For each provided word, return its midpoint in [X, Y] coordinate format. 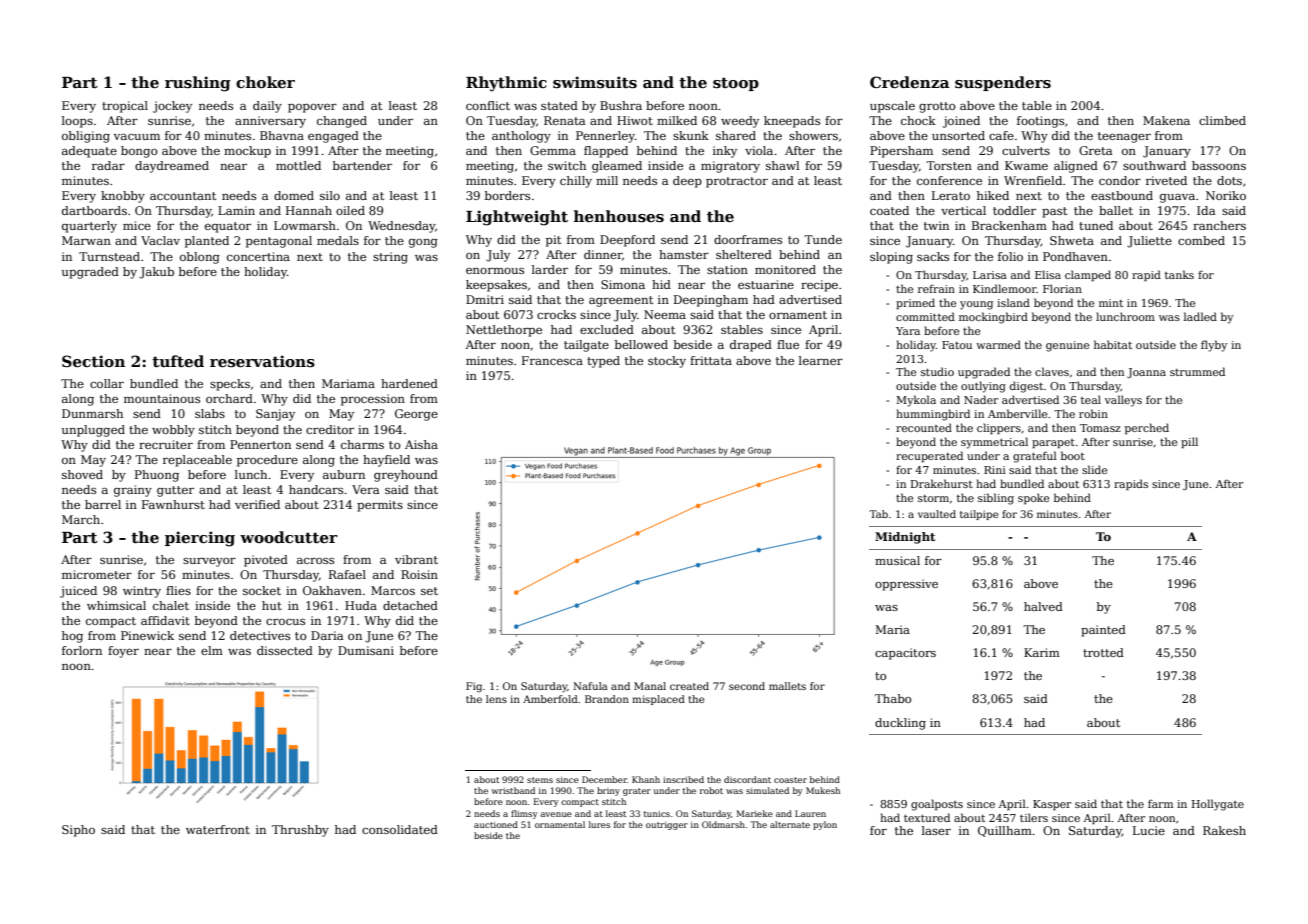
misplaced [658, 700]
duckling [900, 724]
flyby [1214, 346]
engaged [333, 137]
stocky [667, 362]
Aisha [421, 444]
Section [93, 361]
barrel [103, 504]
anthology [521, 137]
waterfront [218, 829]
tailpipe [979, 515]
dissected [285, 650]
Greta [1095, 150]
